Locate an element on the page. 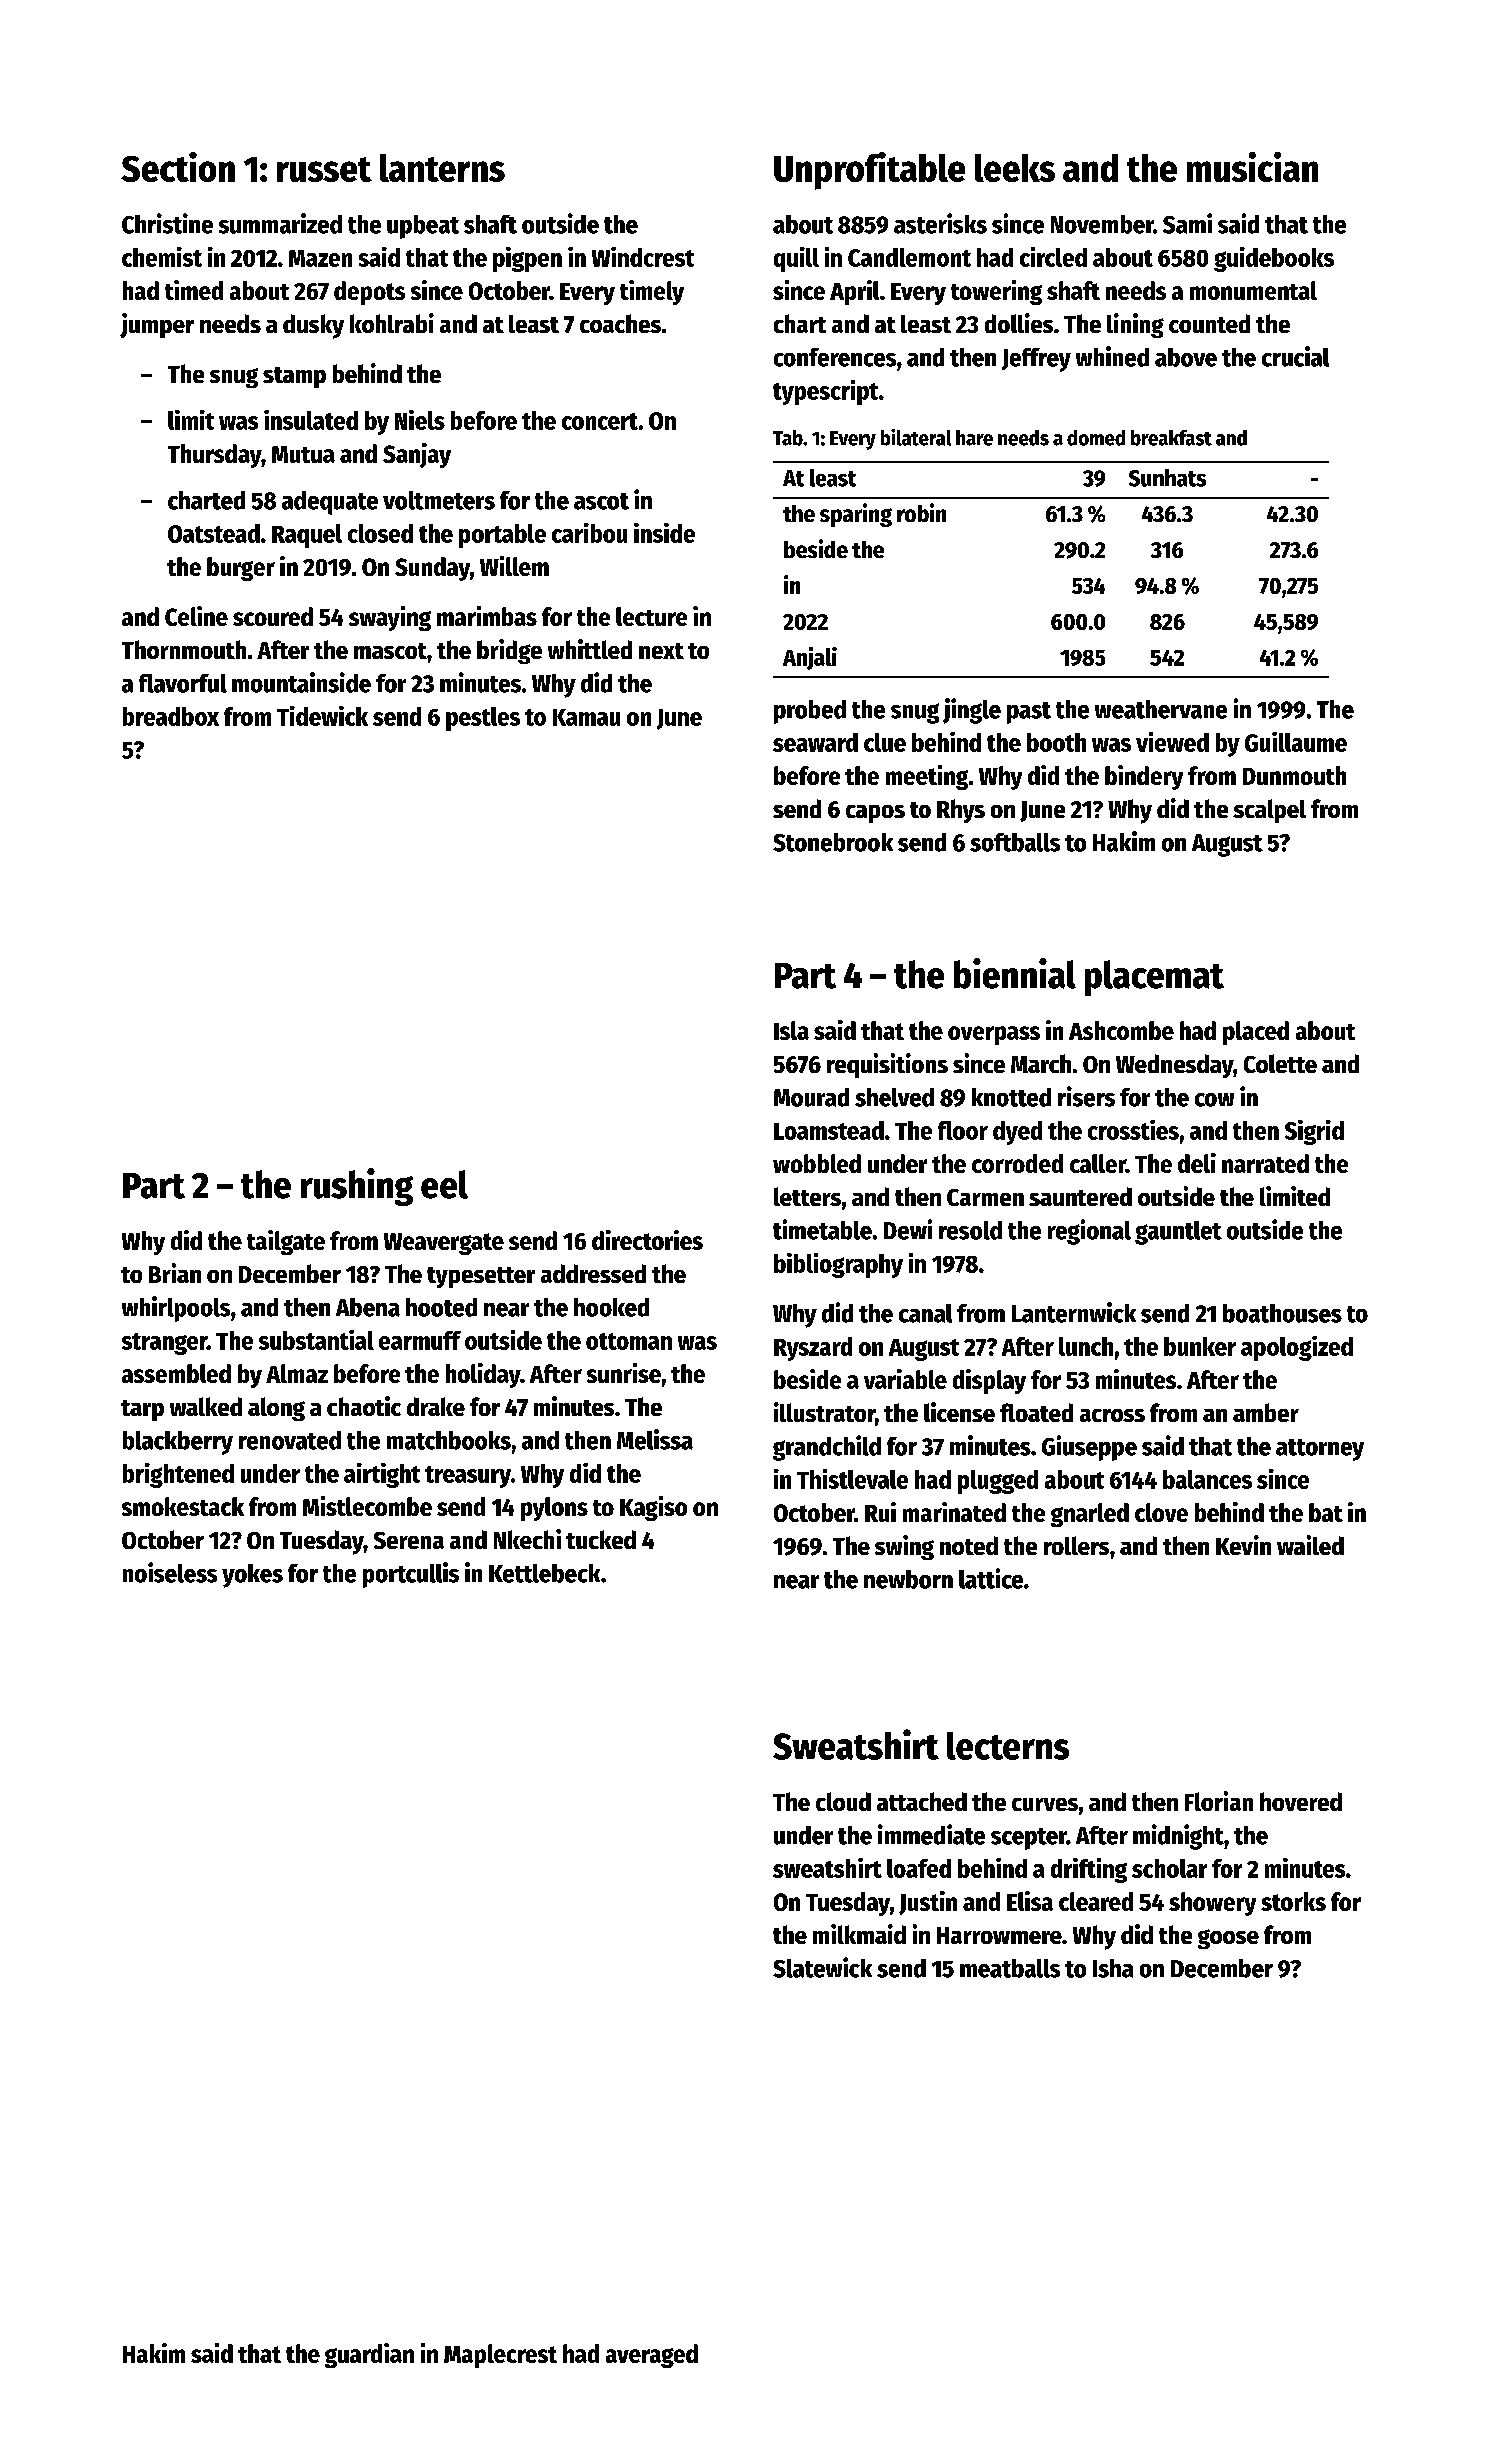 The width and height of the page is (1496, 2464). guardian is located at coordinates (369, 2355).
